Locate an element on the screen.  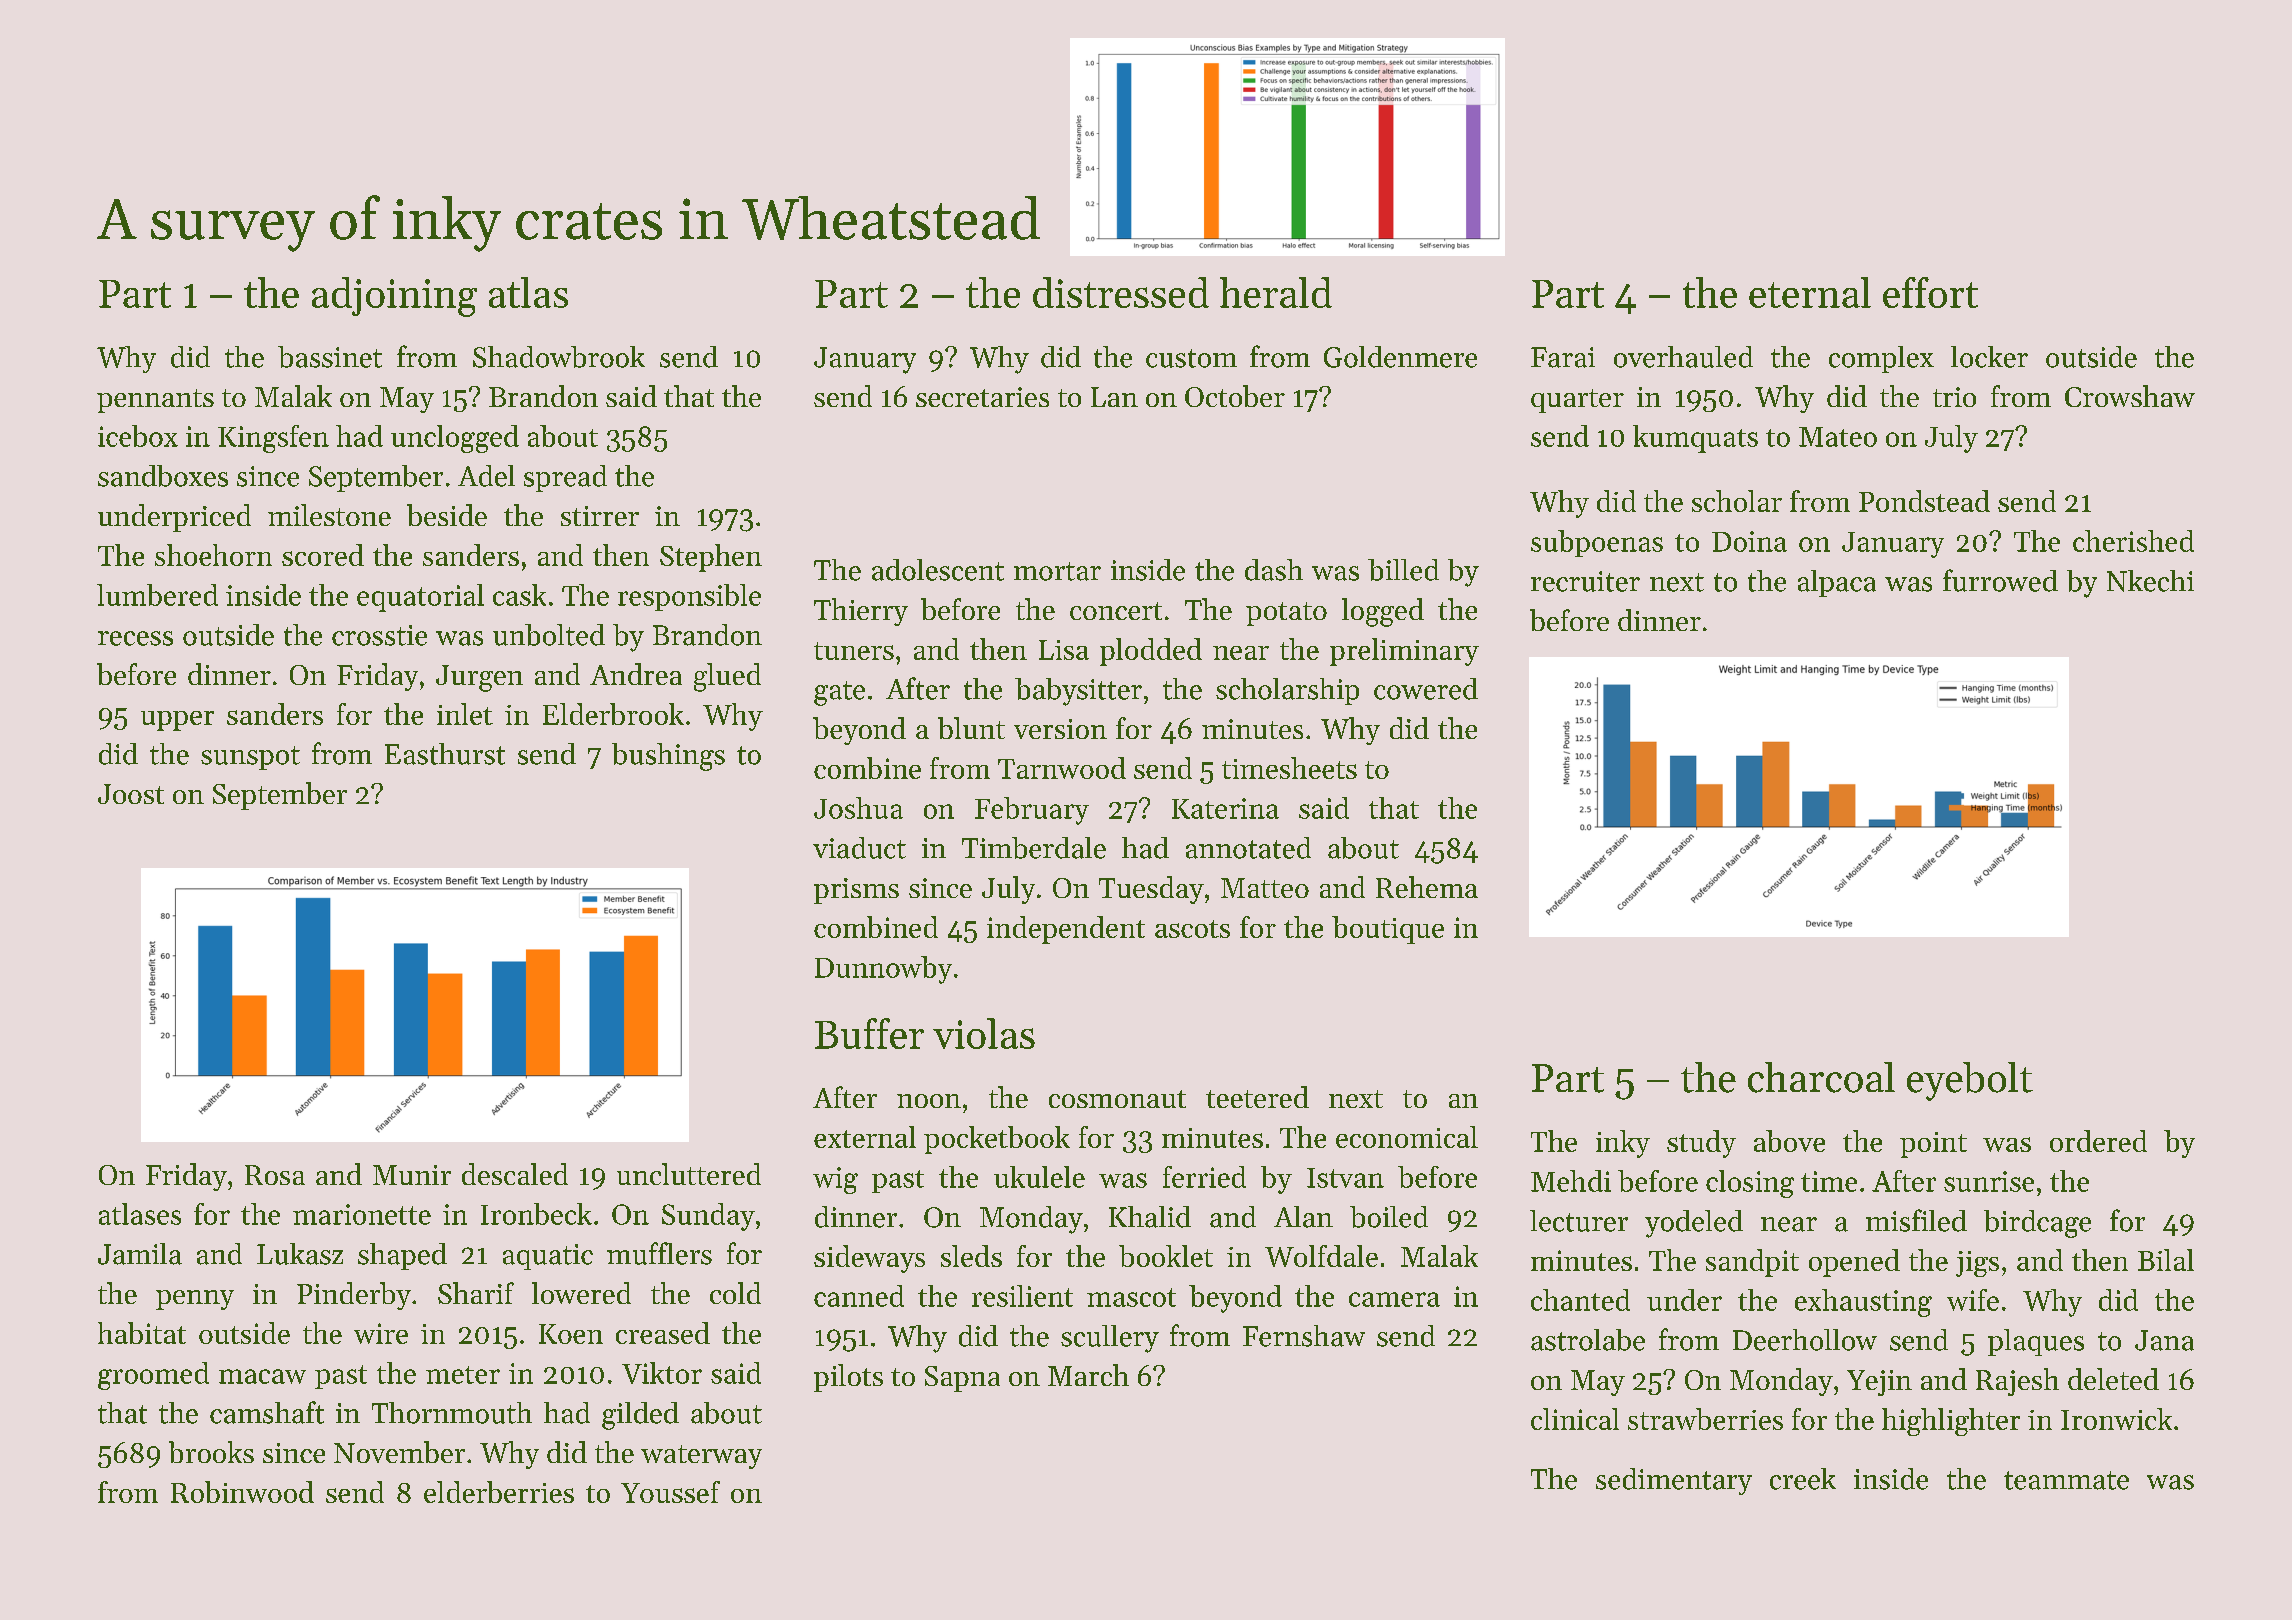
creek is located at coordinates (1803, 1479).
